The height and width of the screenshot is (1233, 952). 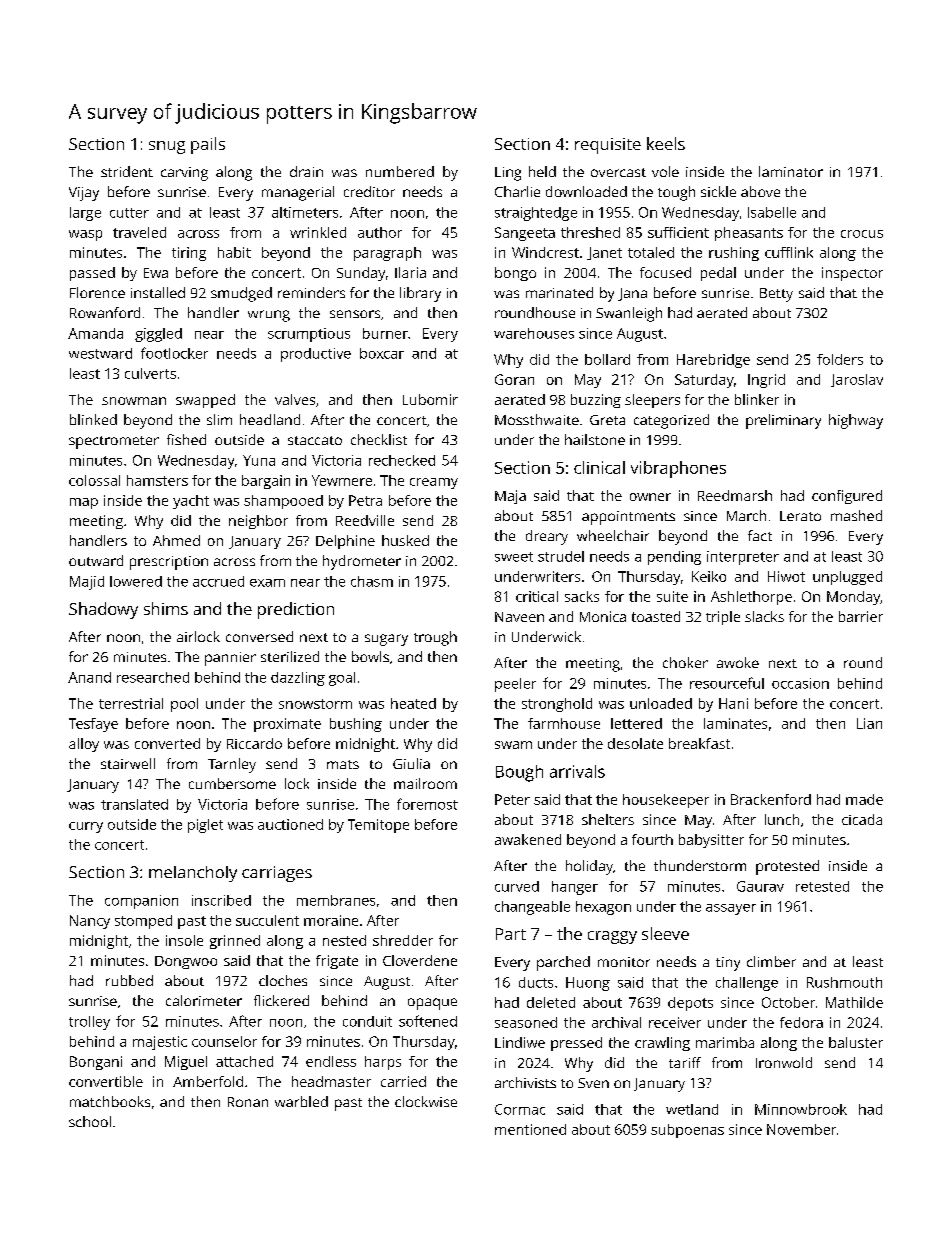 What do you see at coordinates (86, 827) in the screenshot?
I see `curry` at bounding box center [86, 827].
